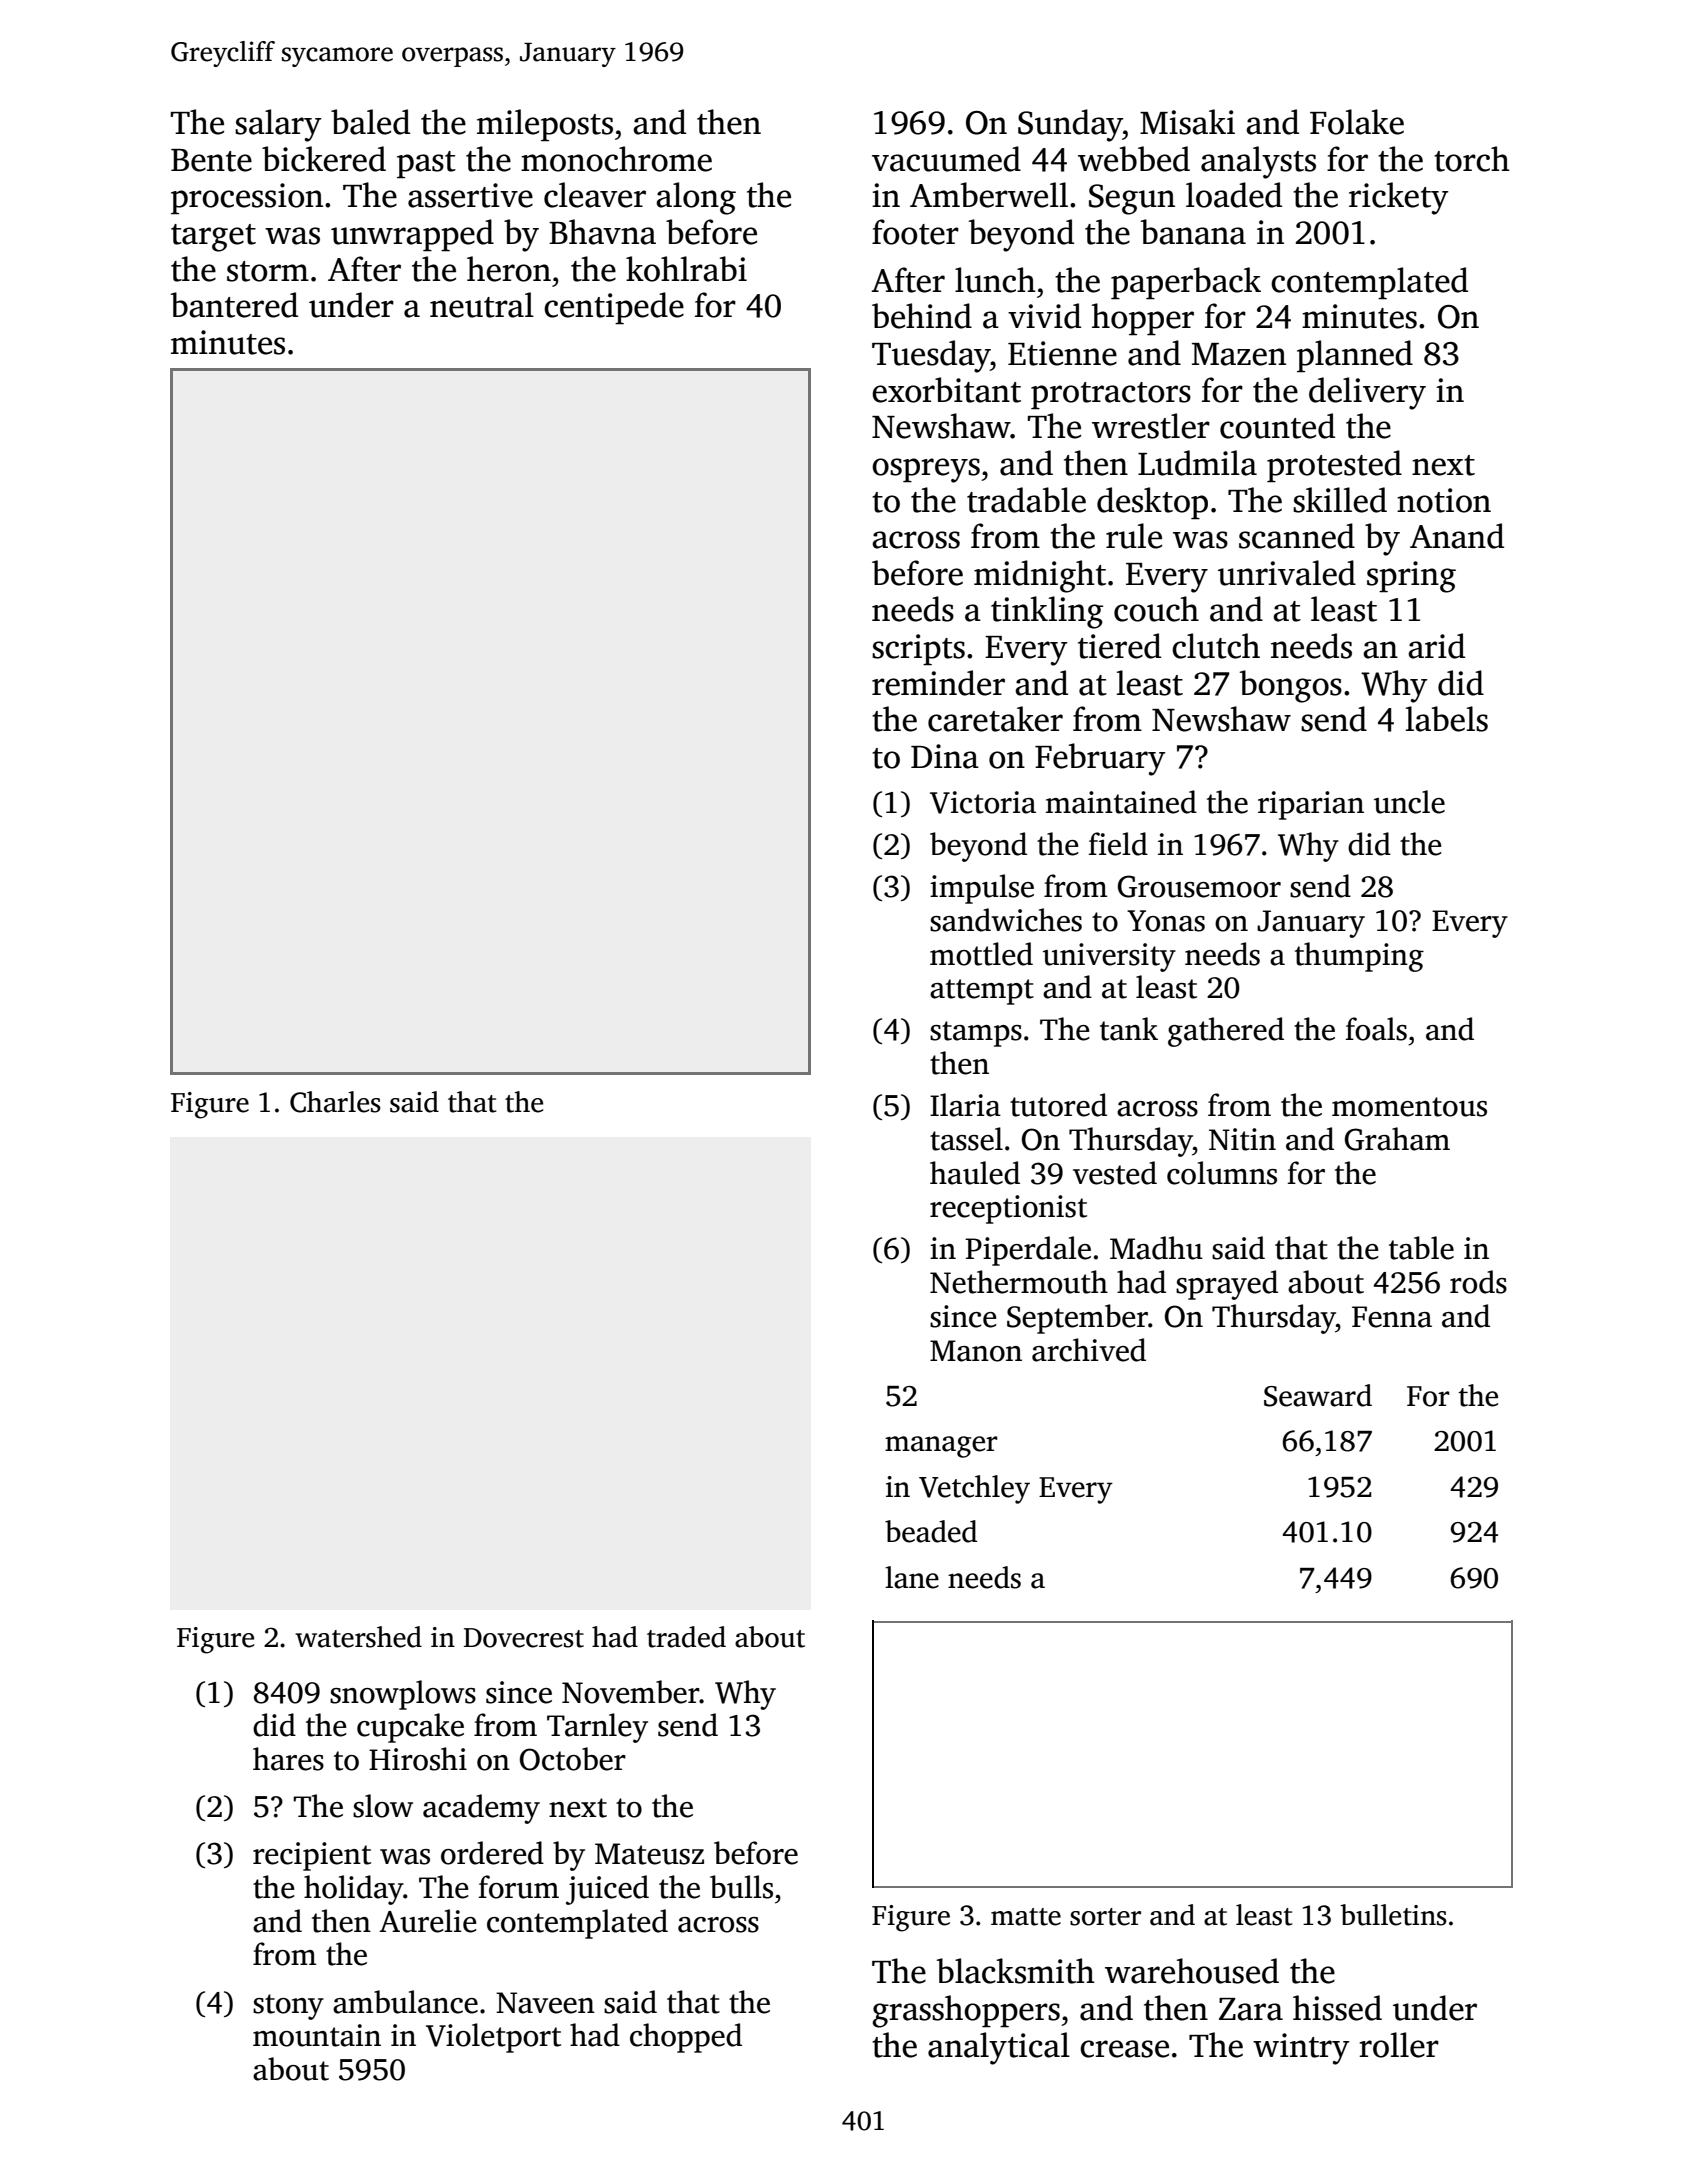 This screenshot has width=1683, height=2178. What do you see at coordinates (1156, 1248) in the screenshot?
I see `Madhu` at bounding box center [1156, 1248].
